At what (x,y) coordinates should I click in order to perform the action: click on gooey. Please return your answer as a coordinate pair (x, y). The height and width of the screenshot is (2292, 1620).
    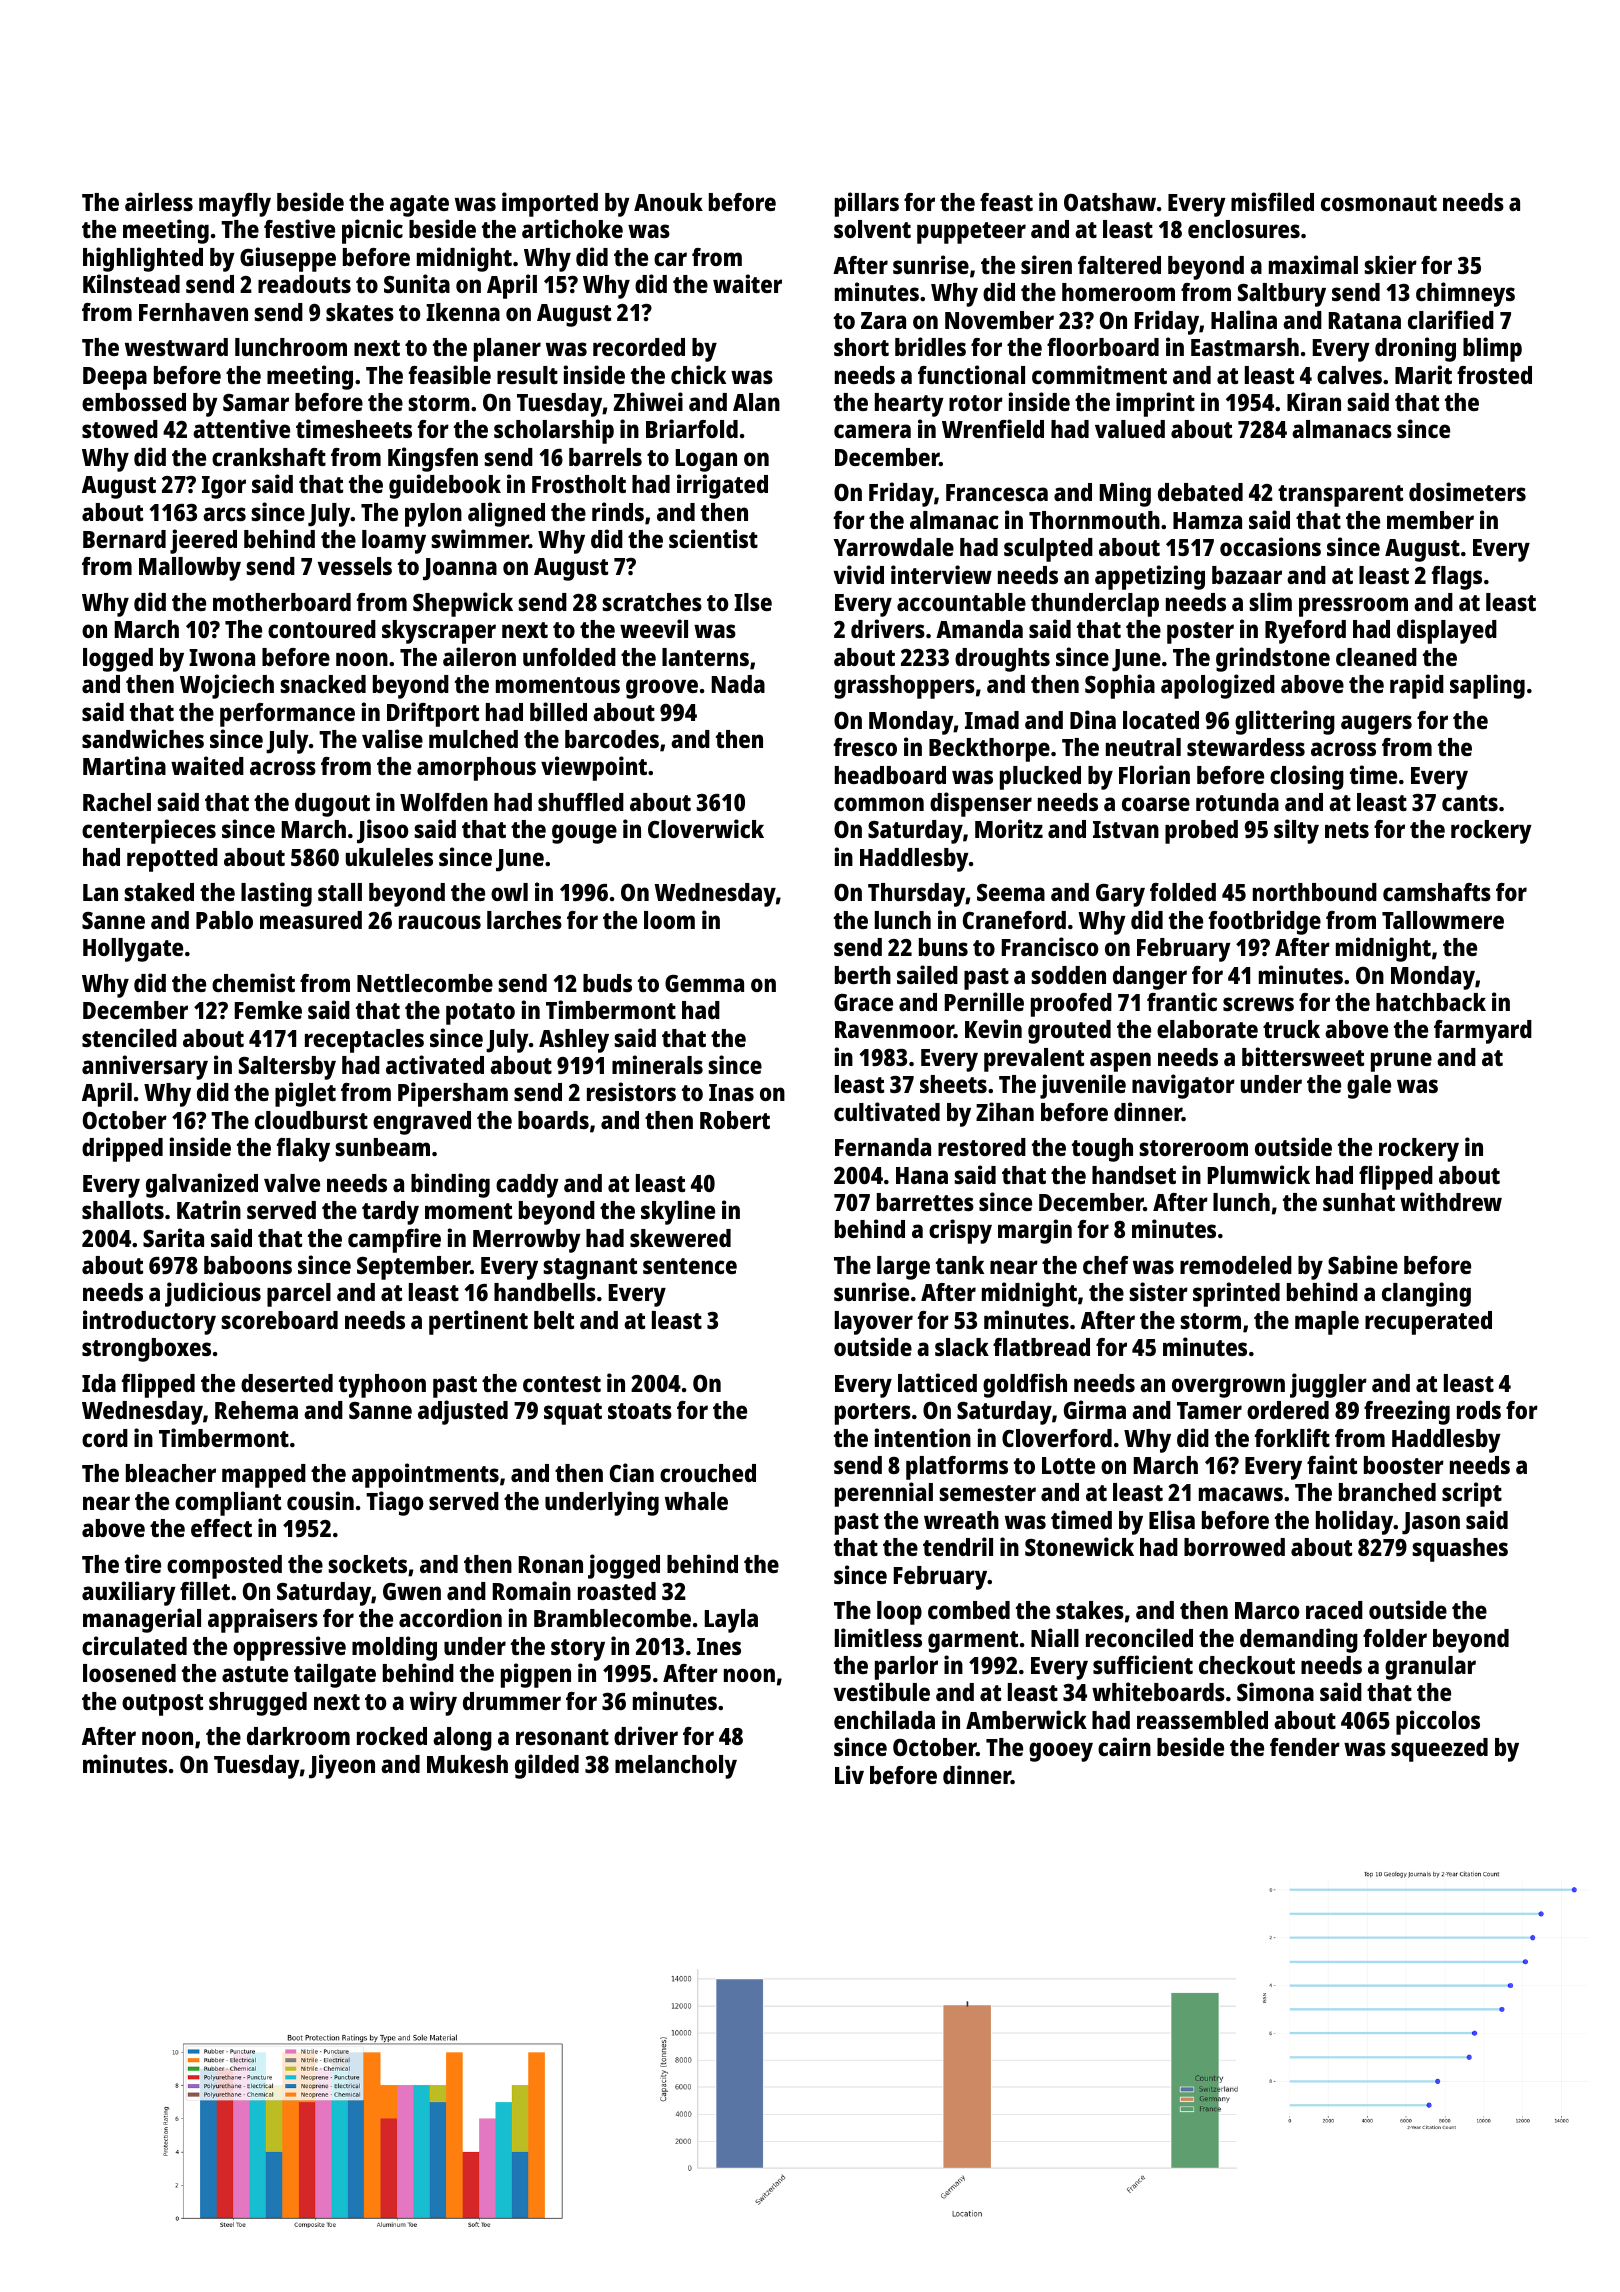
    Looking at the image, I should click on (1061, 1752).
